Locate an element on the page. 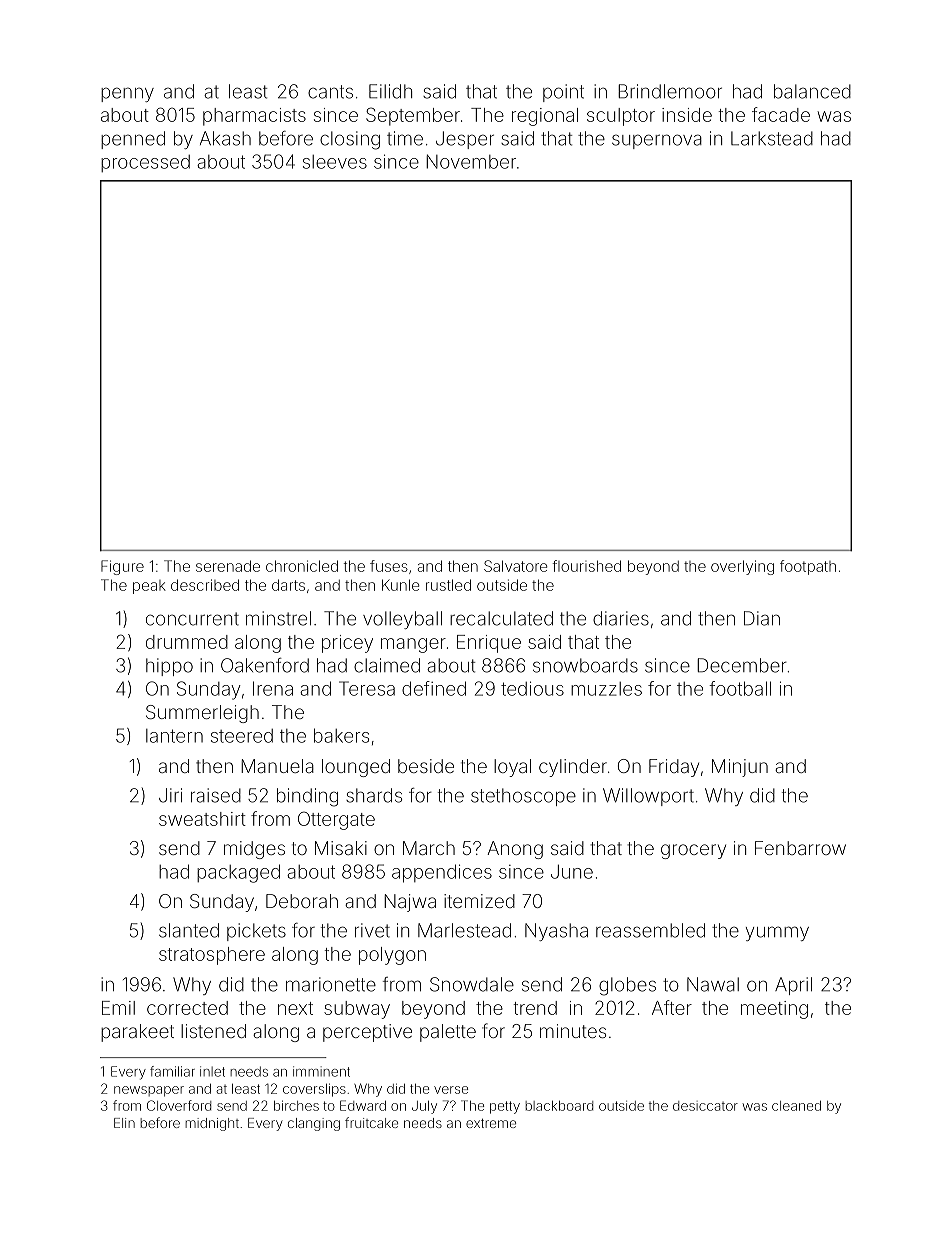 The height and width of the document is (1233, 952). diaries is located at coordinates (621, 618).
